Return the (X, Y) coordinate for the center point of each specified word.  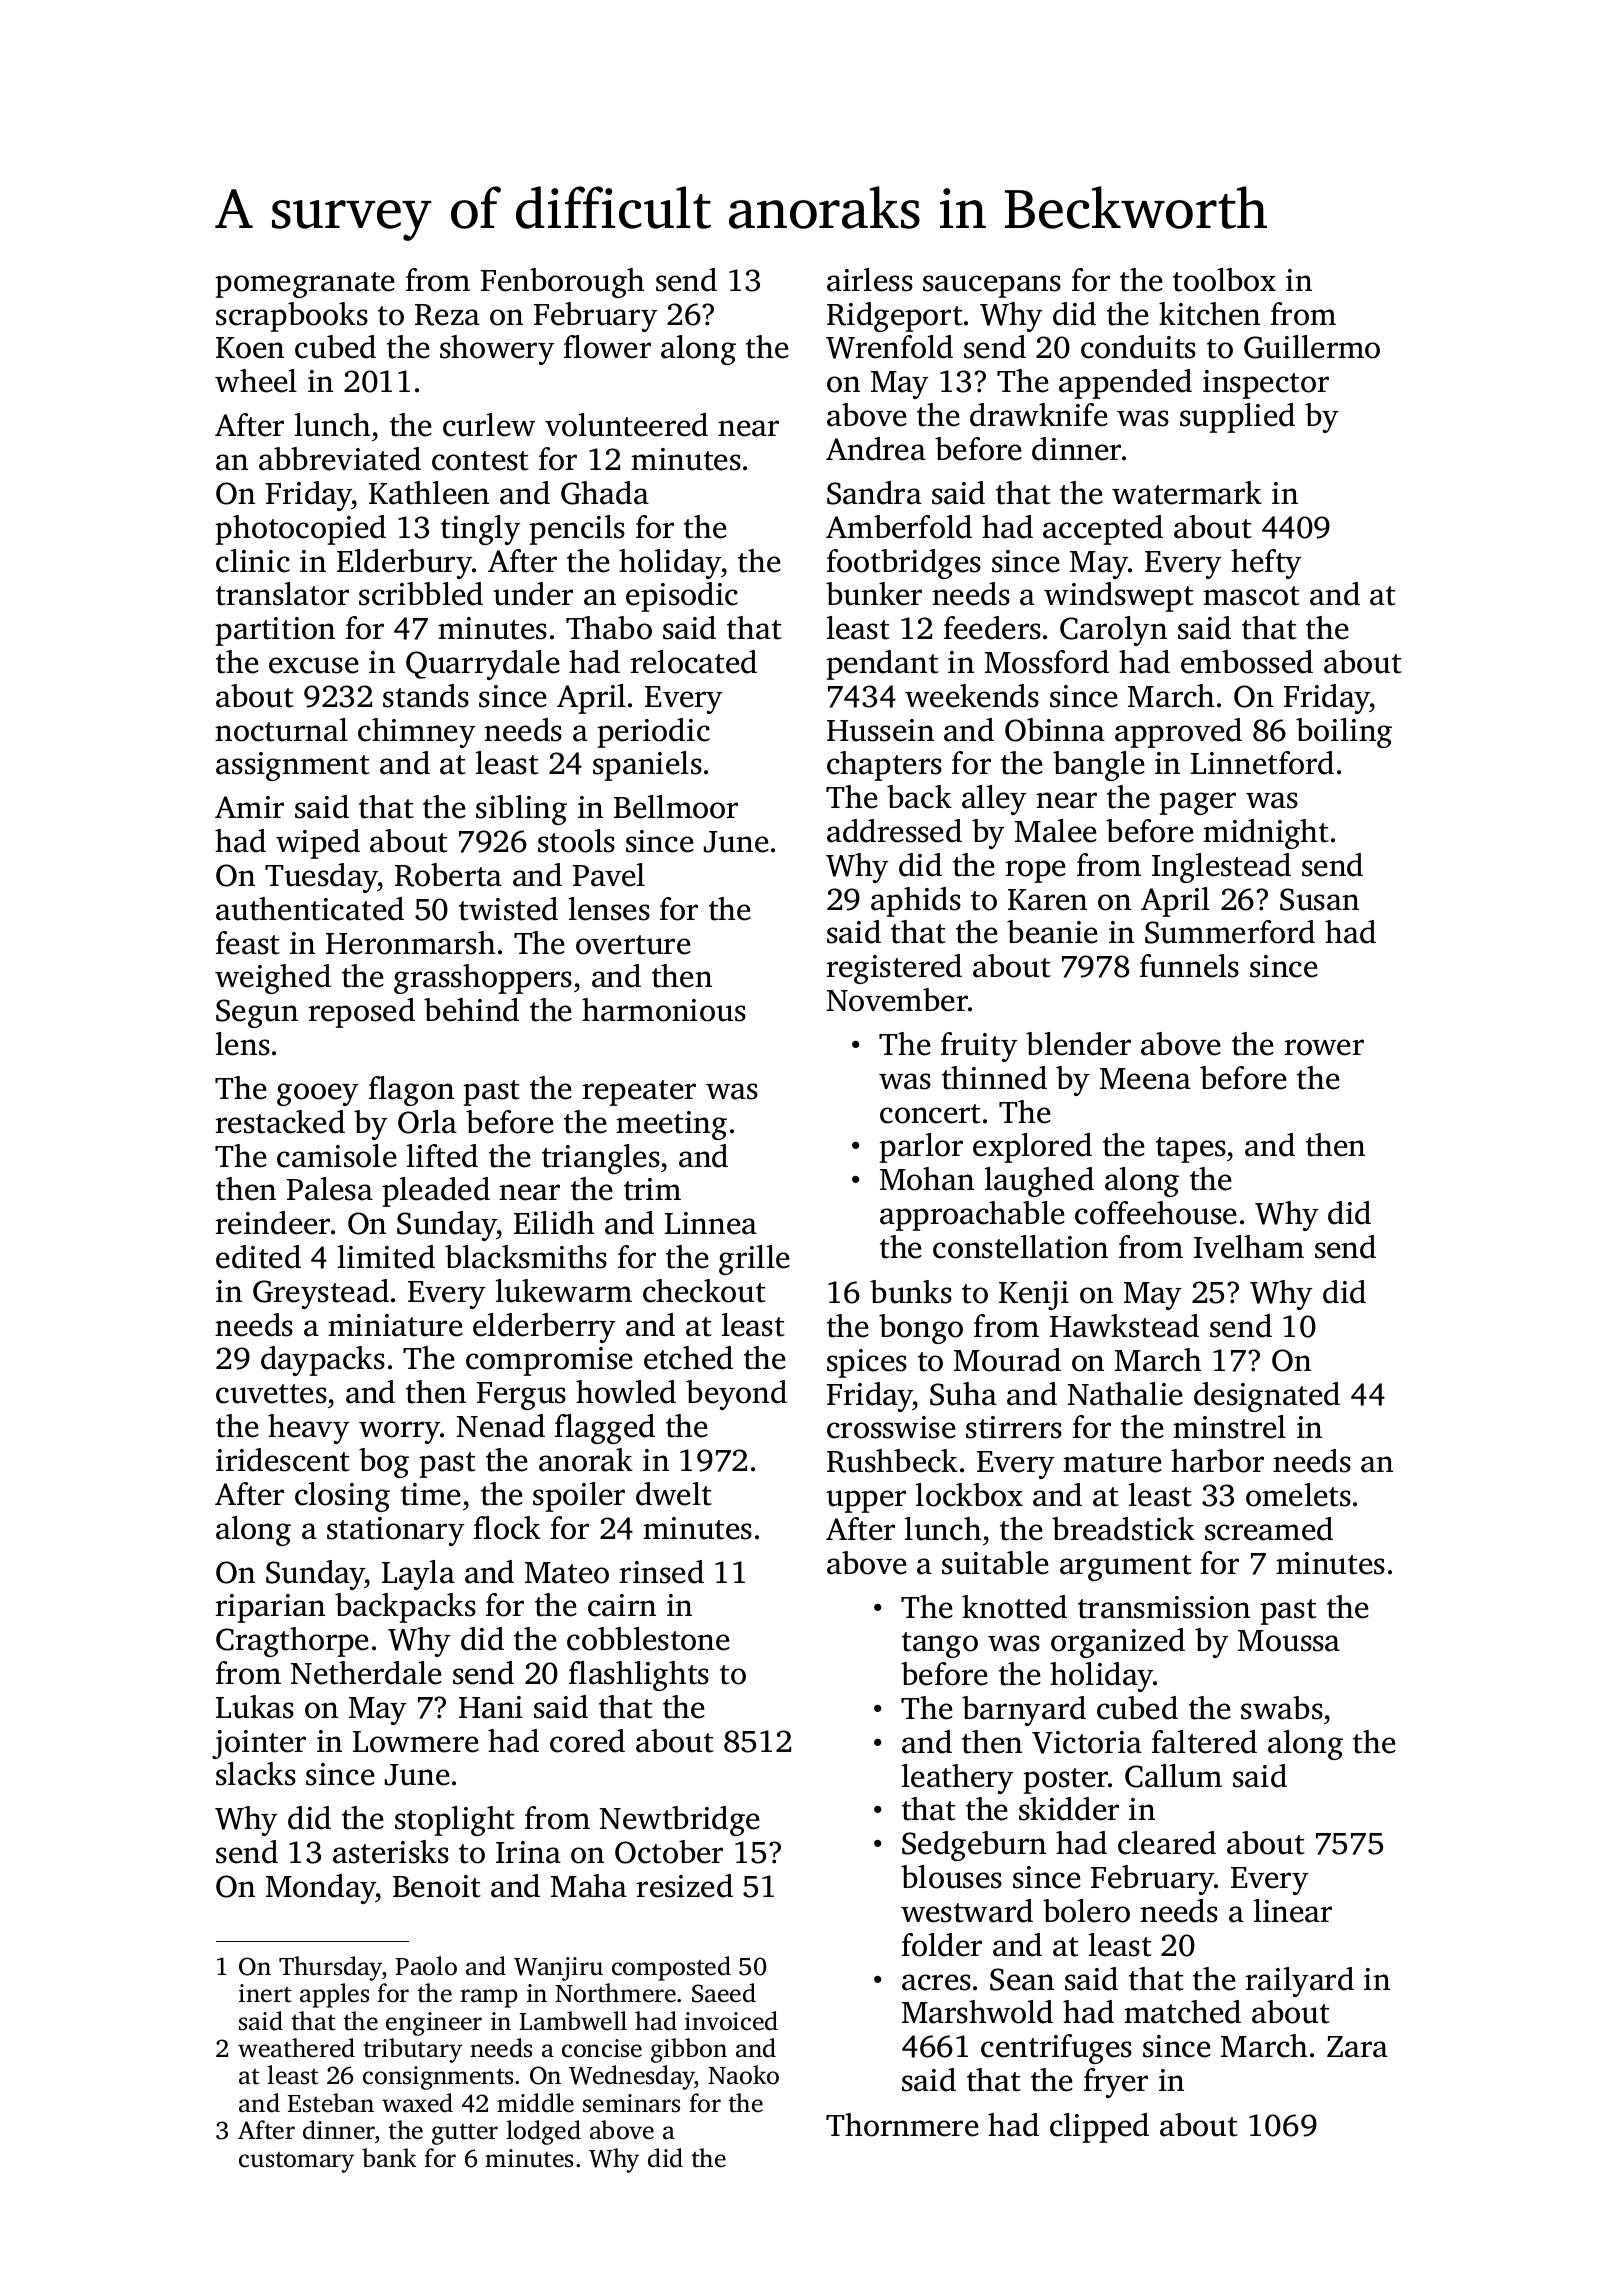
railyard (1299, 1982)
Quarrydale (483, 665)
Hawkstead (1124, 1326)
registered (894, 969)
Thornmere (902, 2125)
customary (296, 2162)
